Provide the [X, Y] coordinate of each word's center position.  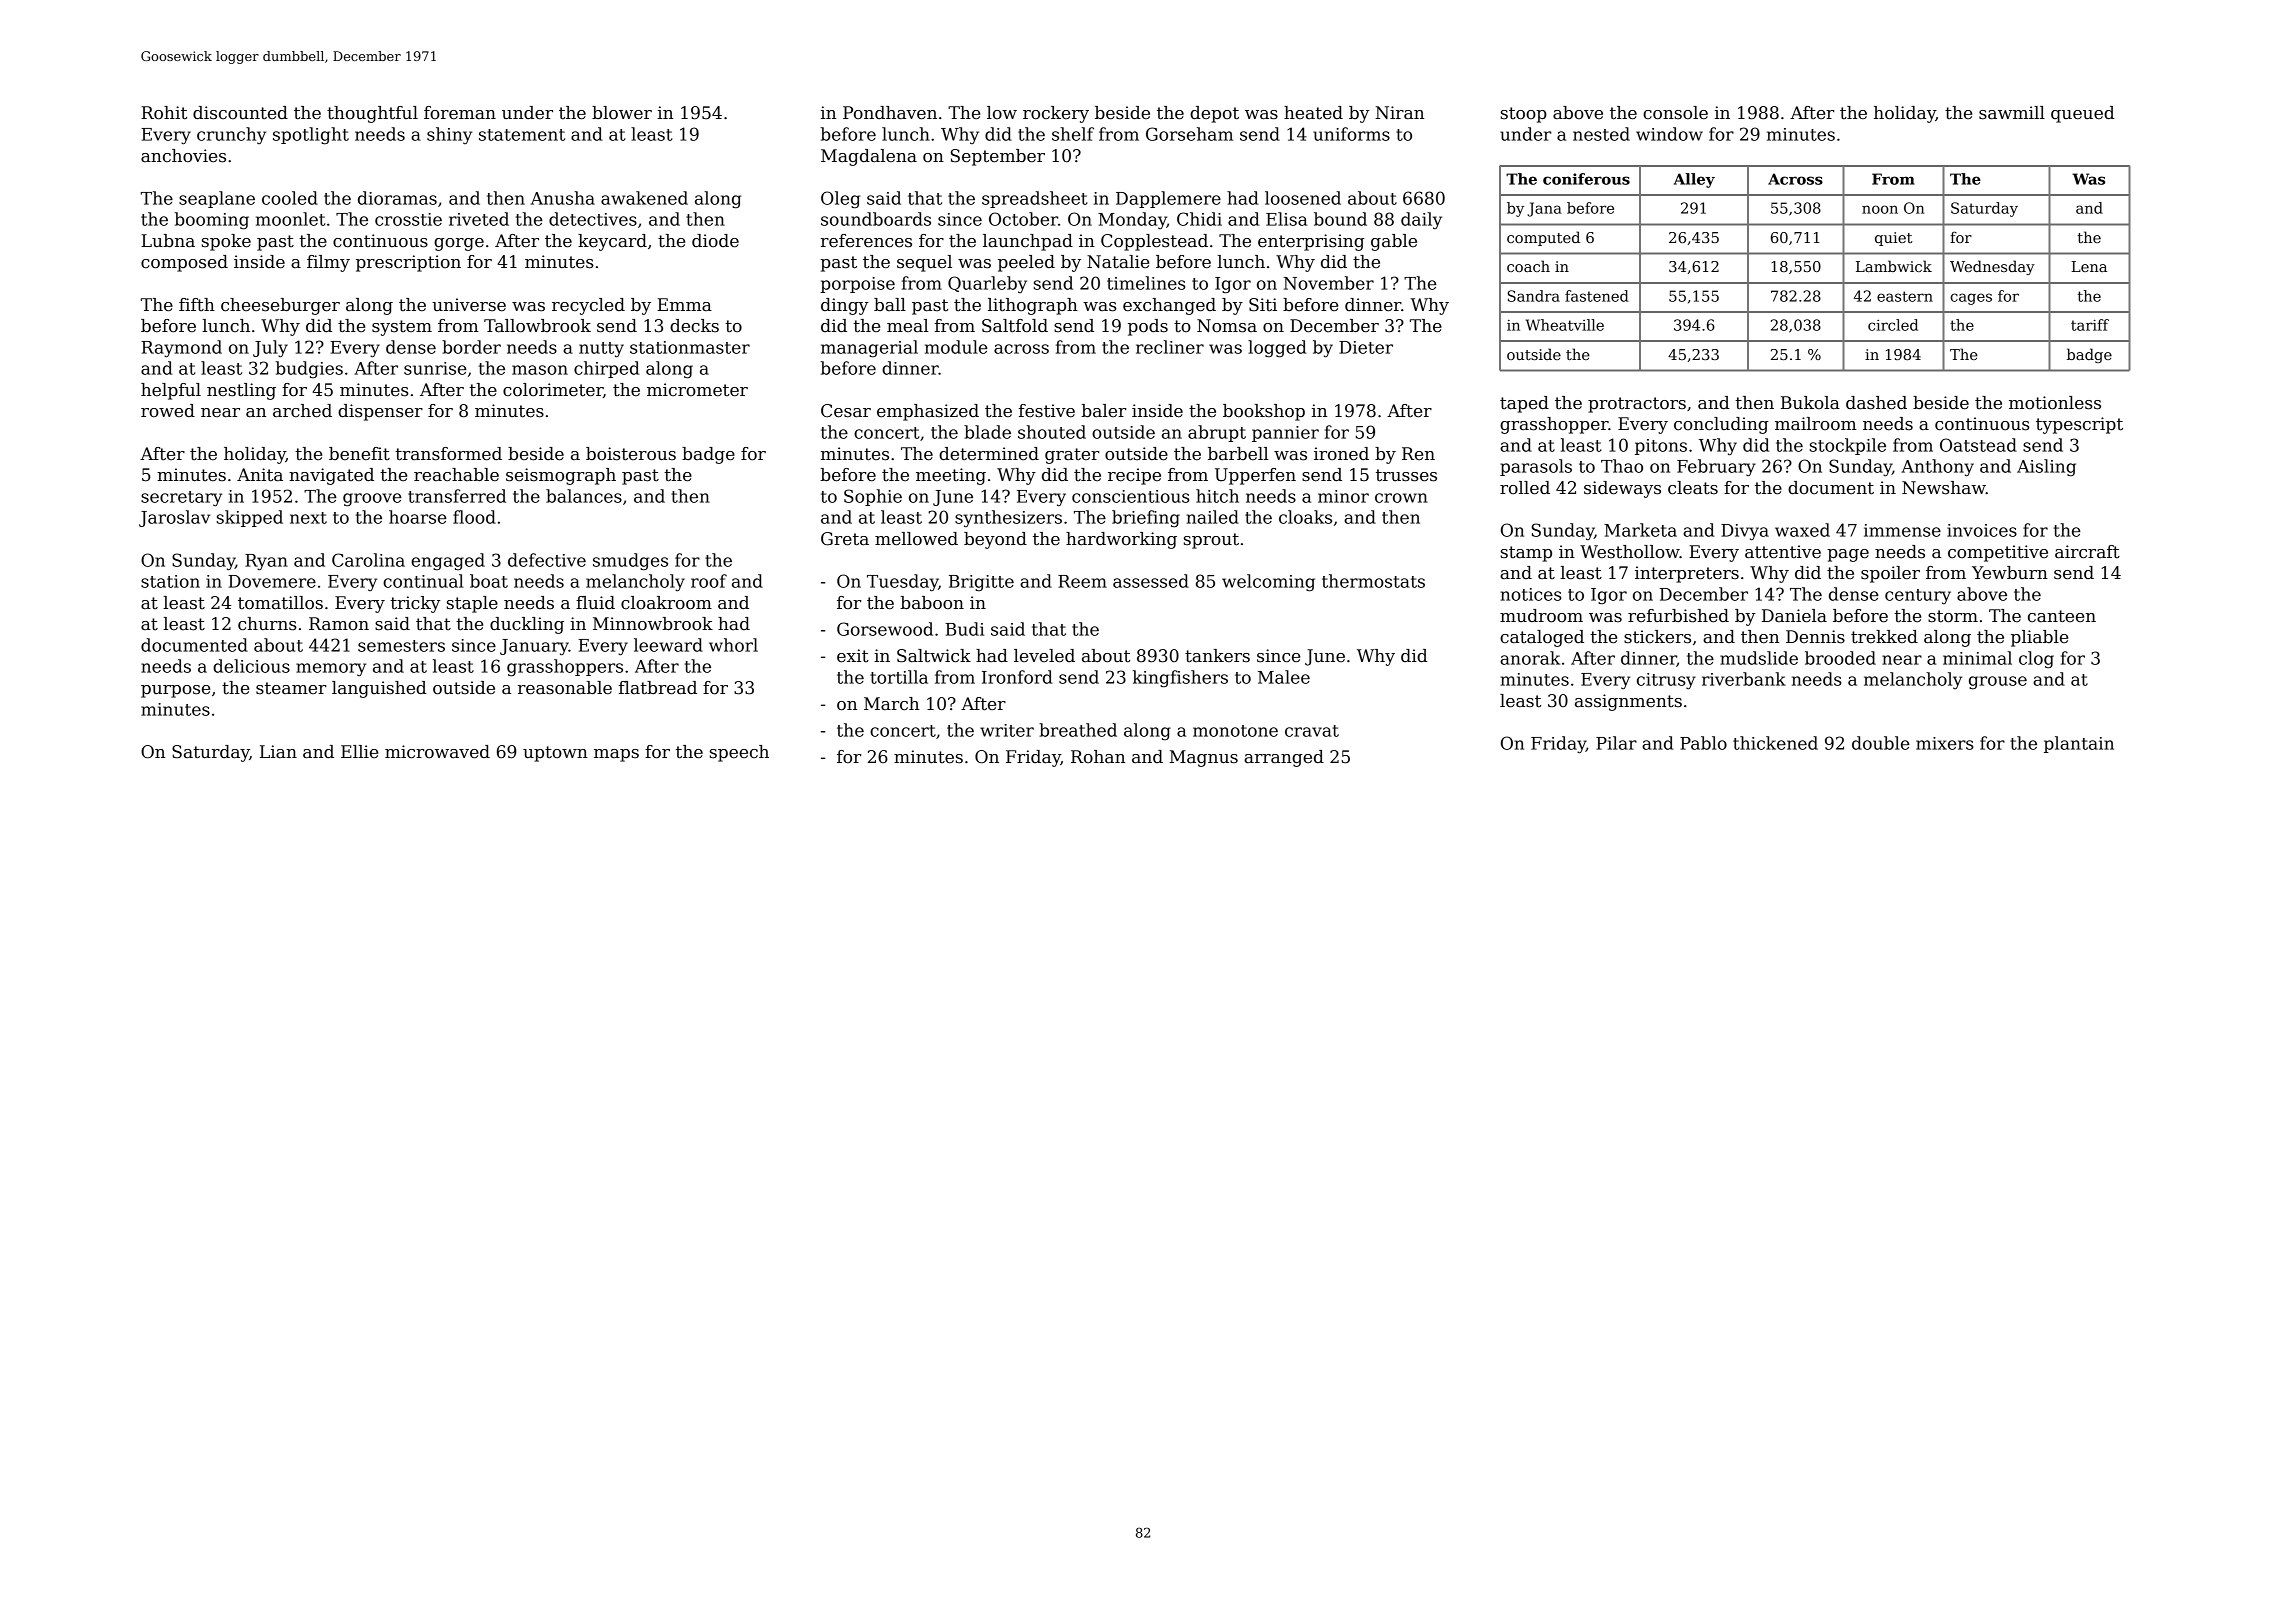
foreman [460, 113]
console [1675, 113]
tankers [1217, 656]
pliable [2039, 638]
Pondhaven [890, 113]
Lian [278, 752]
